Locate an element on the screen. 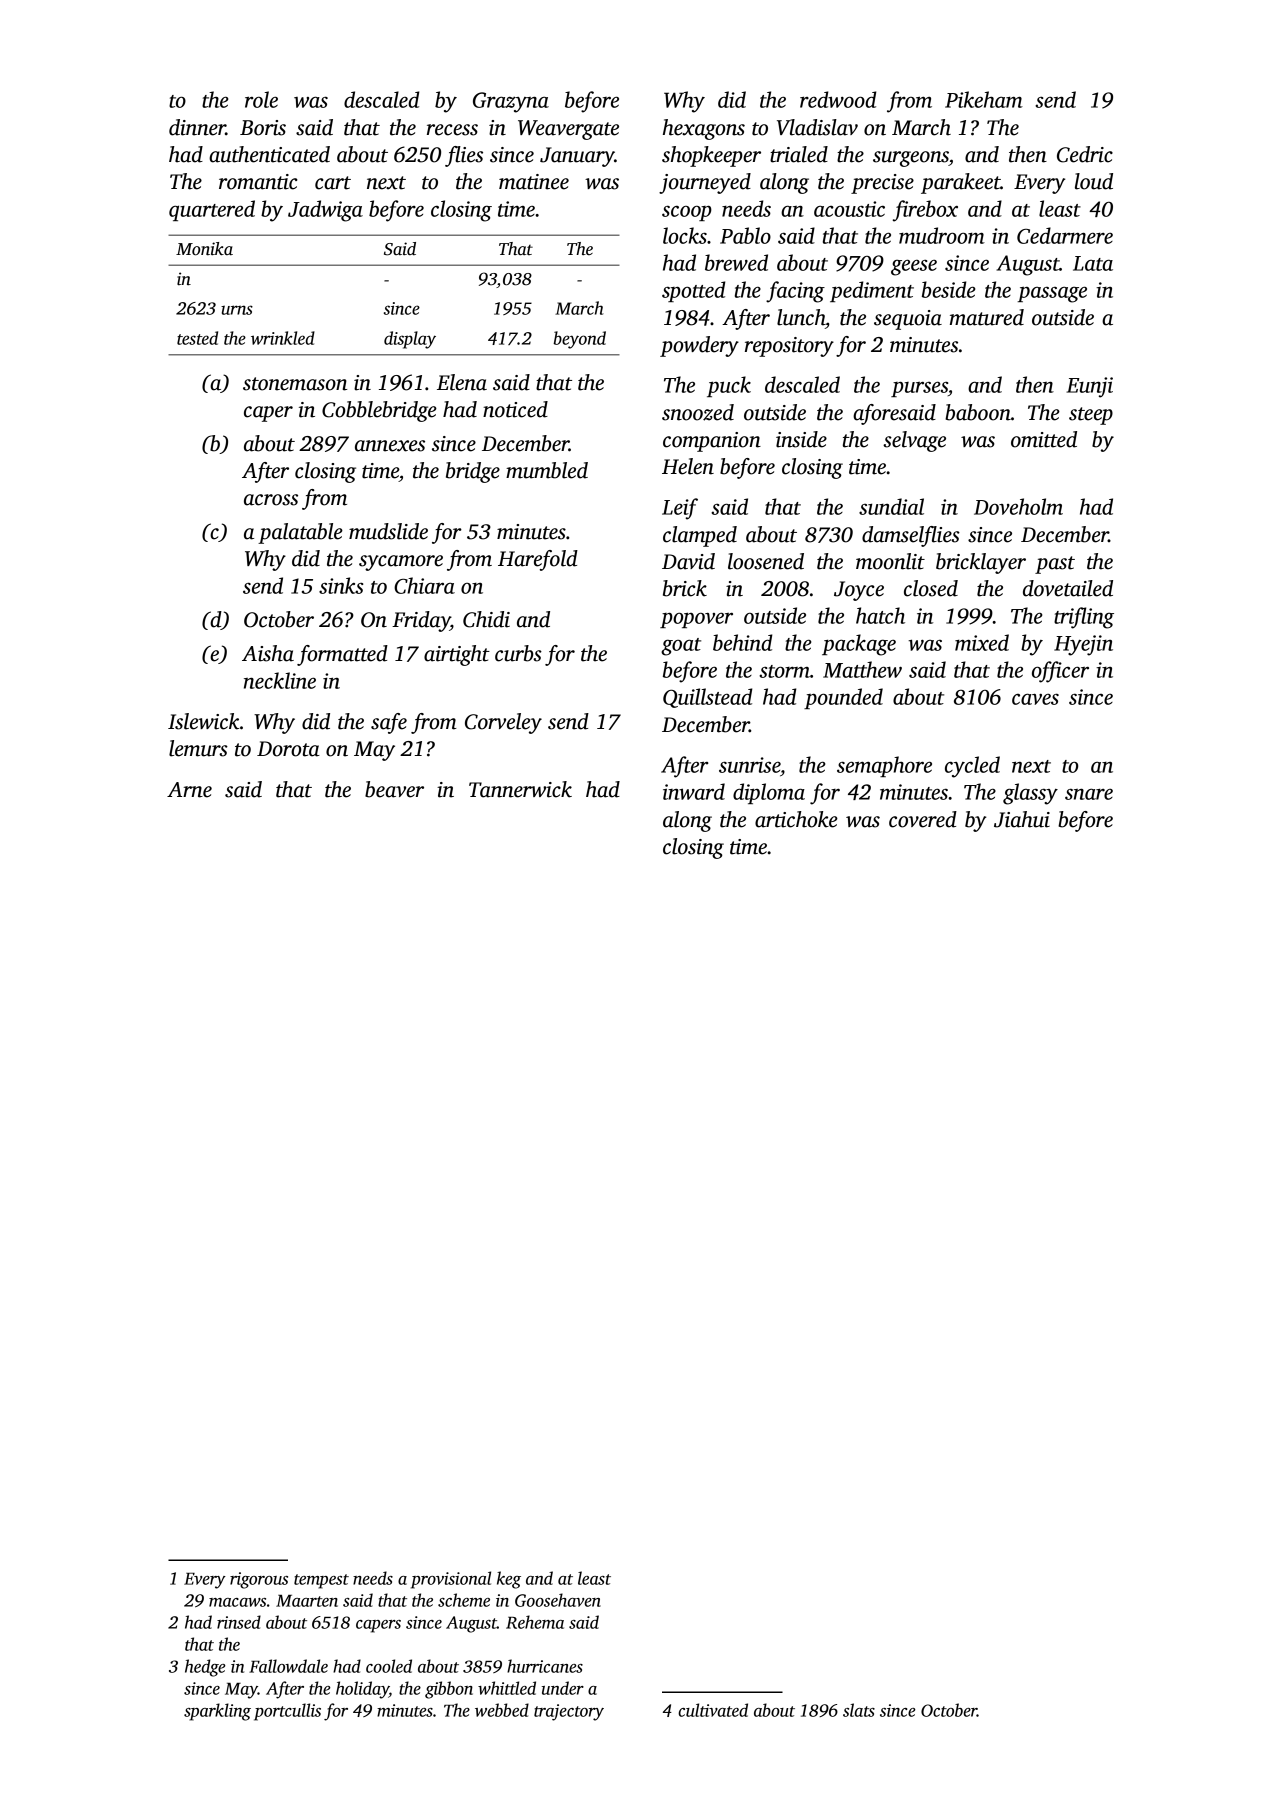  Doveholm is located at coordinates (1018, 506).
